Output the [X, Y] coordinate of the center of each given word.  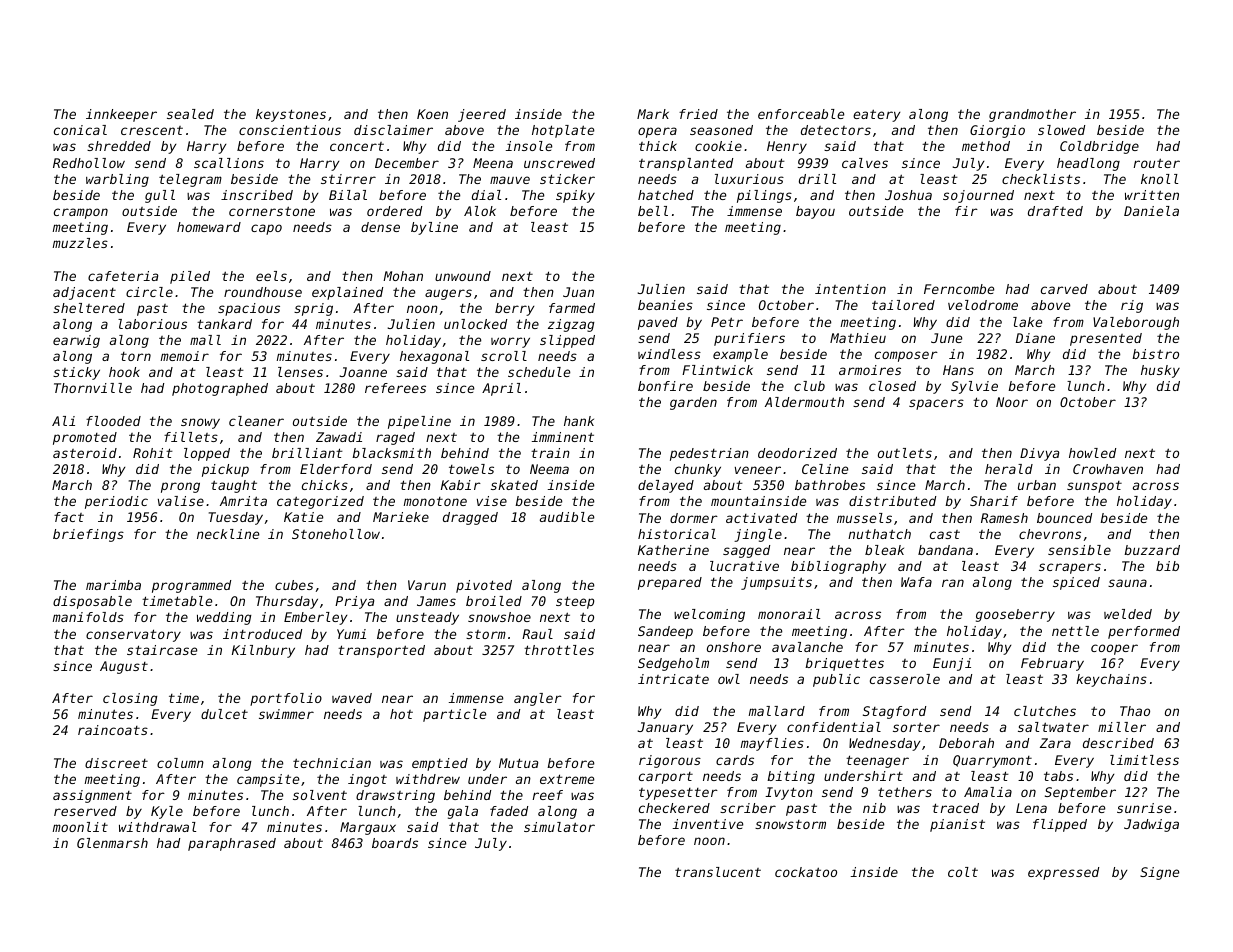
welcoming [709, 615]
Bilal [348, 195]
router [1157, 163]
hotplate [563, 131]
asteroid [85, 453]
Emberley [315, 618]
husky [1160, 371]
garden [693, 403]
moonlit [80, 827]
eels [271, 276]
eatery [876, 115]
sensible [1079, 550]
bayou [815, 212]
